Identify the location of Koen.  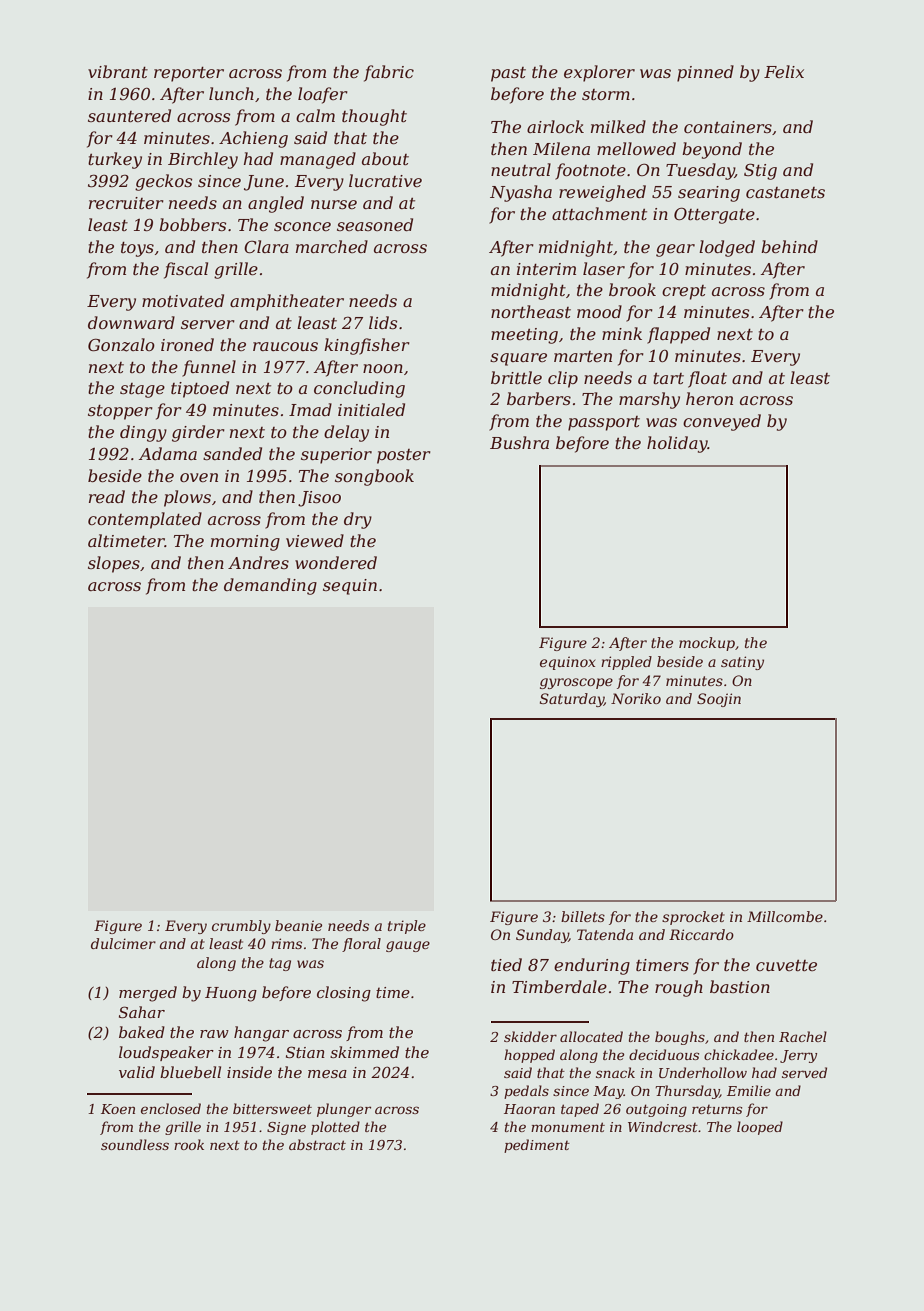
(118, 1109).
